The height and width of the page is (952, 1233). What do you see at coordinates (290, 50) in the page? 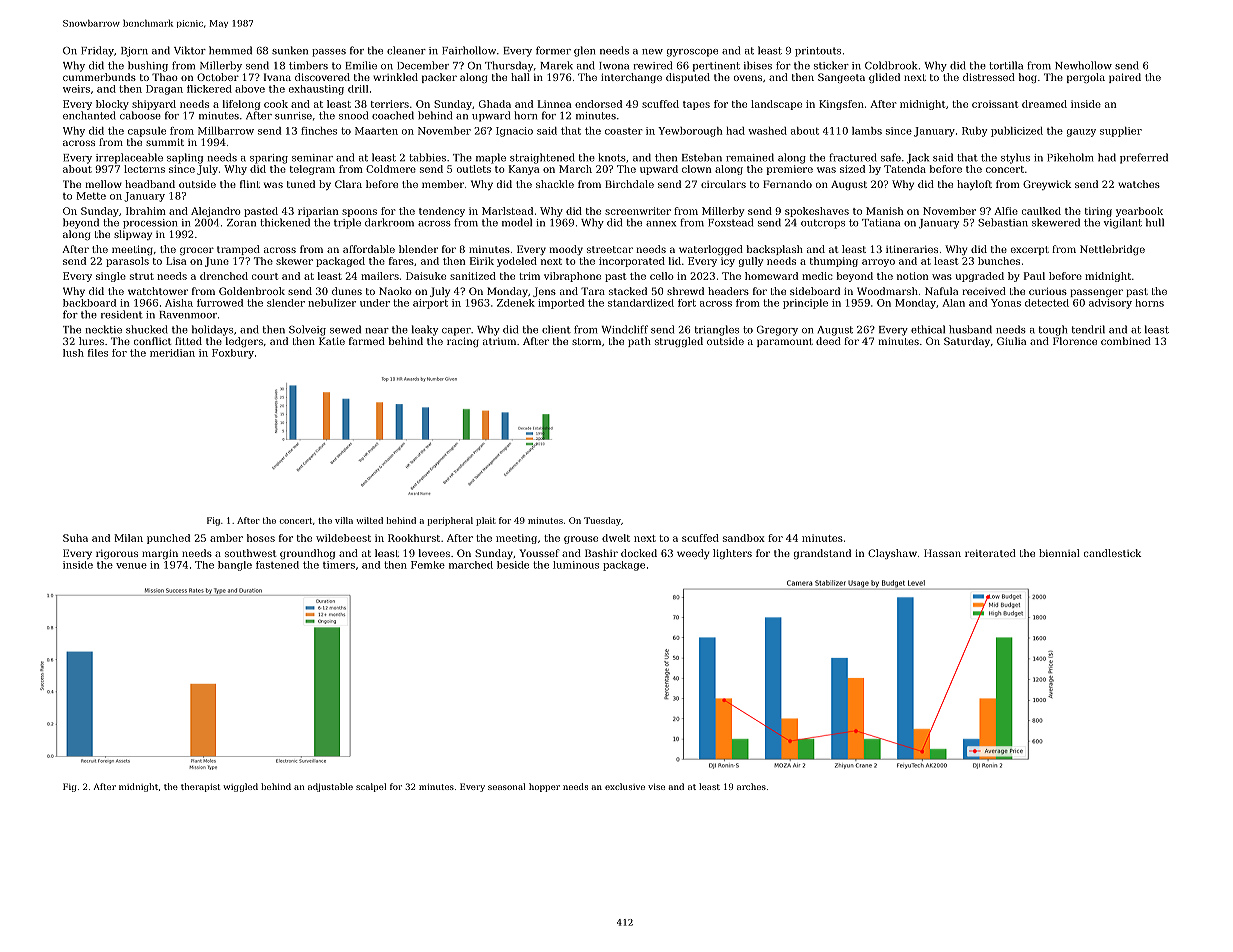
I see `sunken` at bounding box center [290, 50].
